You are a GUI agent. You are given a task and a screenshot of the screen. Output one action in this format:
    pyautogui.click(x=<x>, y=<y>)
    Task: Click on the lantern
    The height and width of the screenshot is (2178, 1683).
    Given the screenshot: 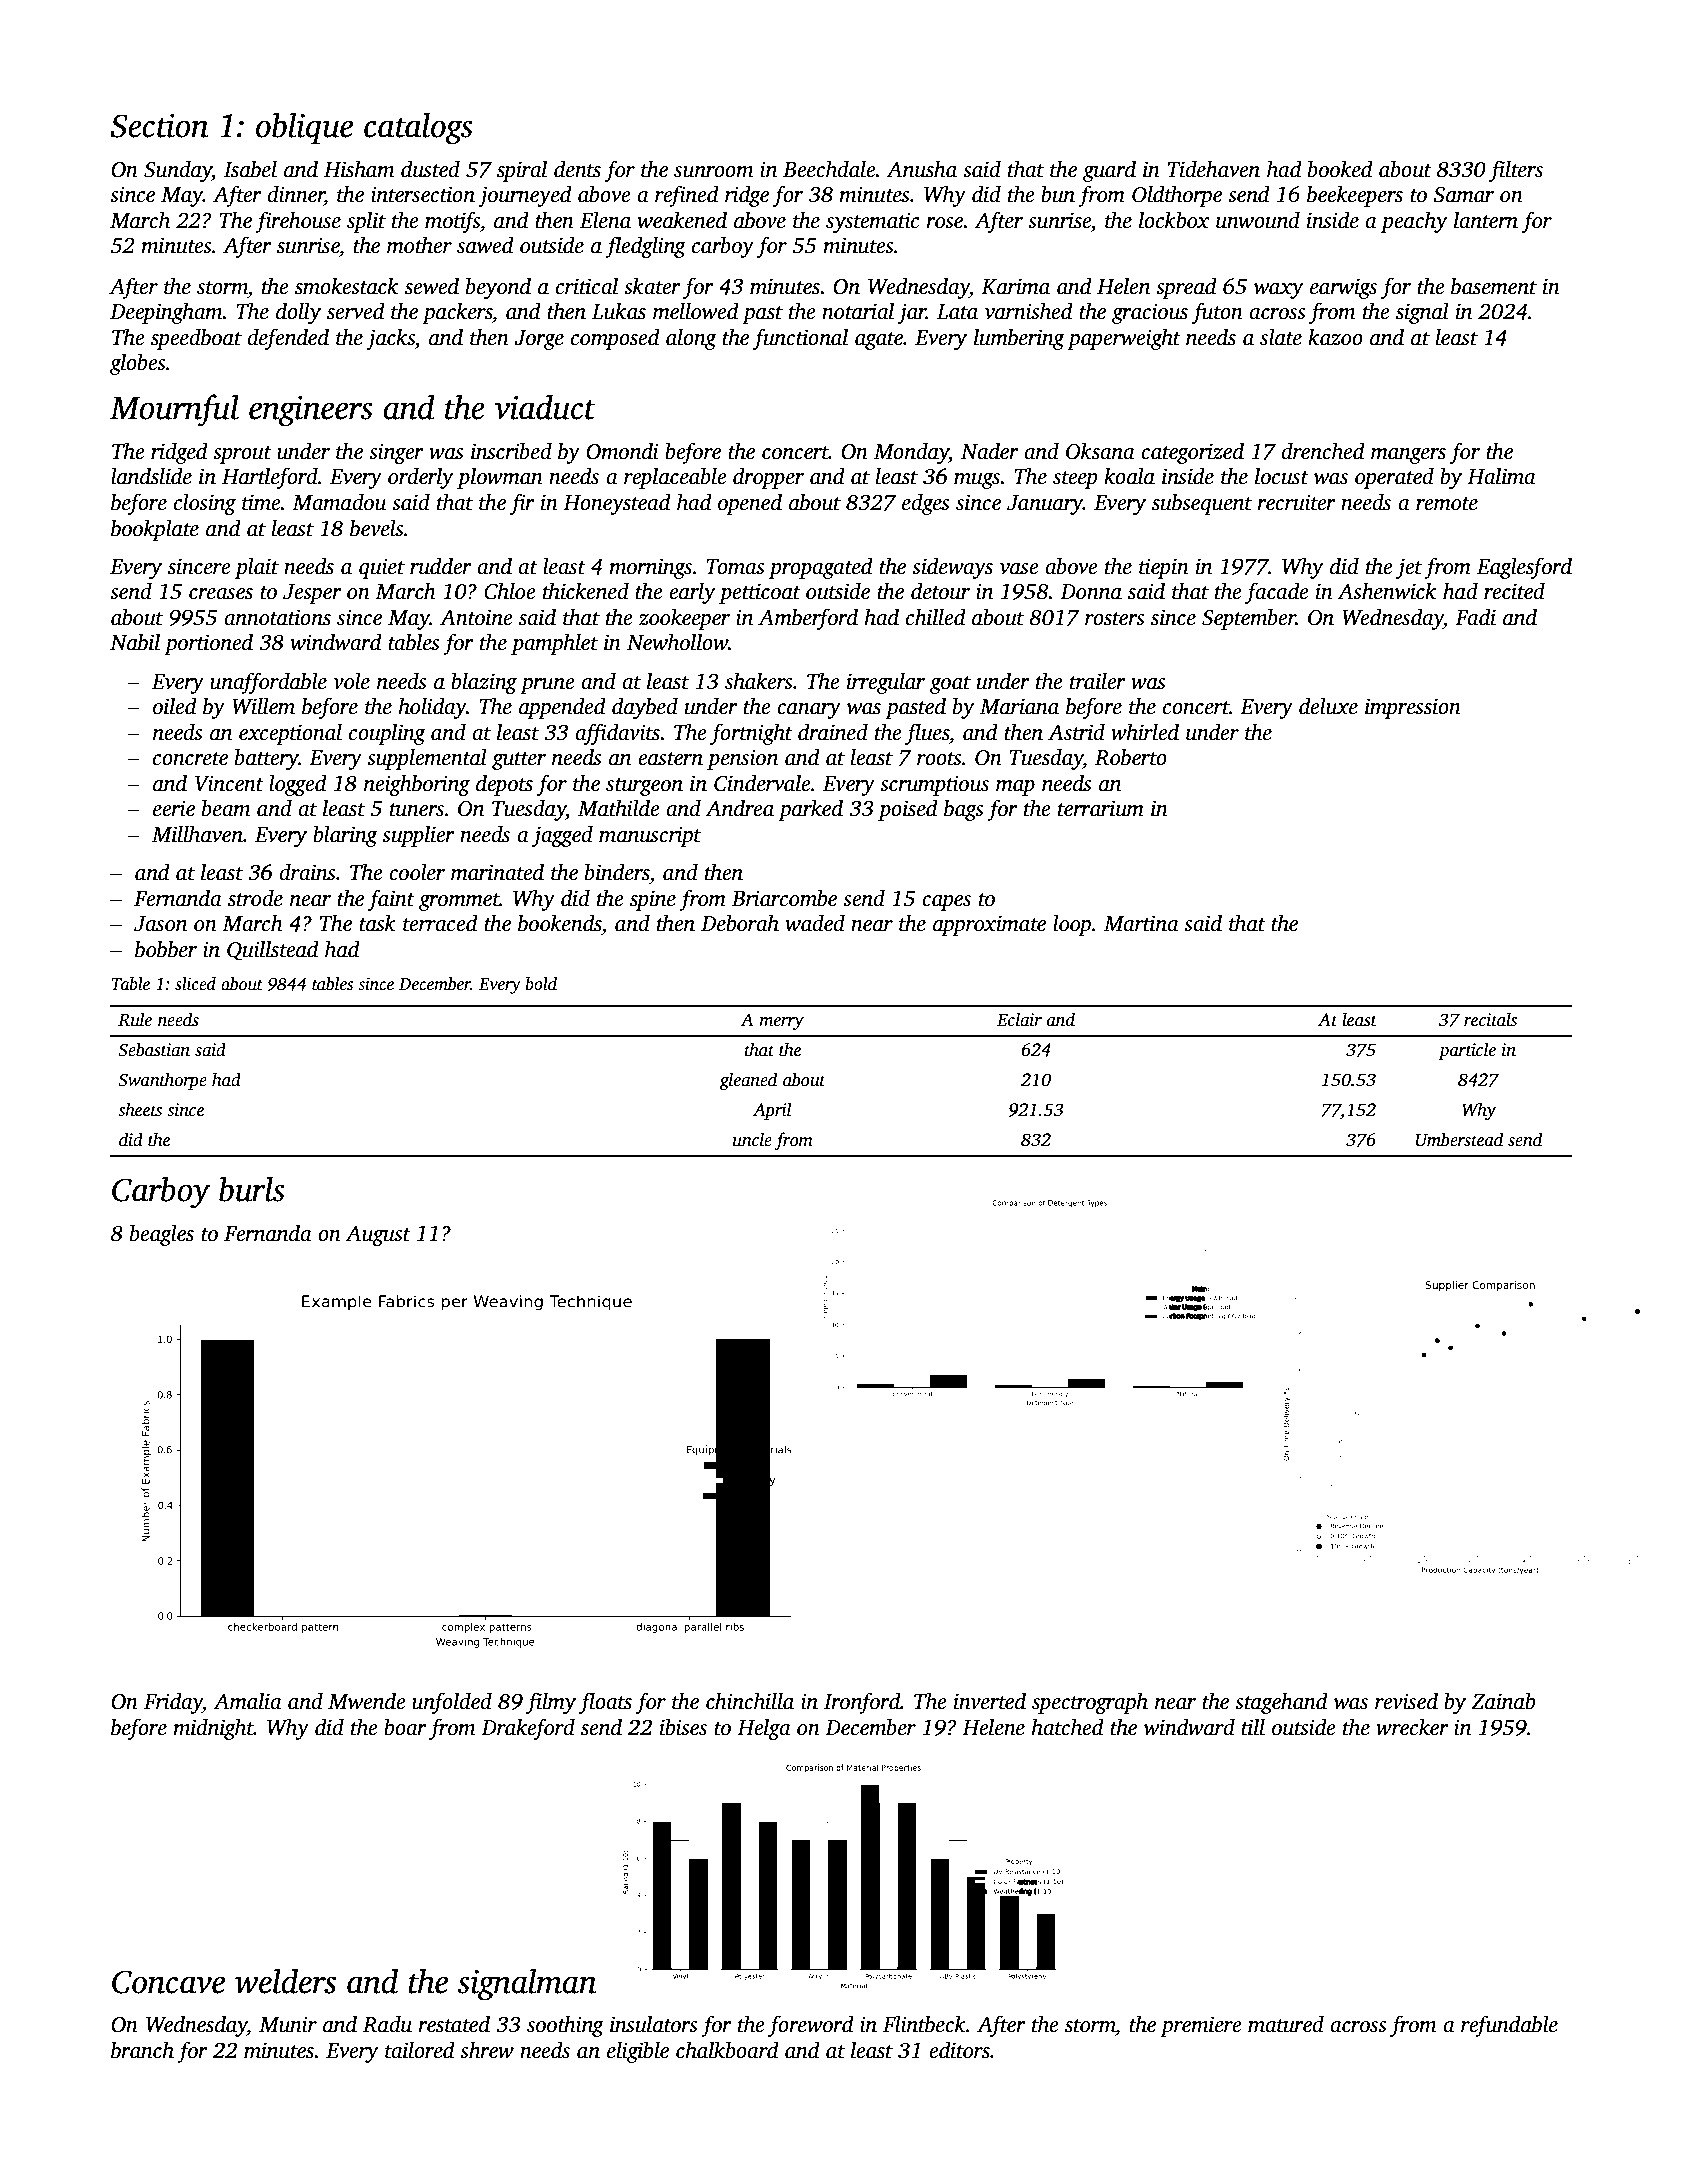 What is the action you would take?
    pyautogui.click(x=1486, y=220)
